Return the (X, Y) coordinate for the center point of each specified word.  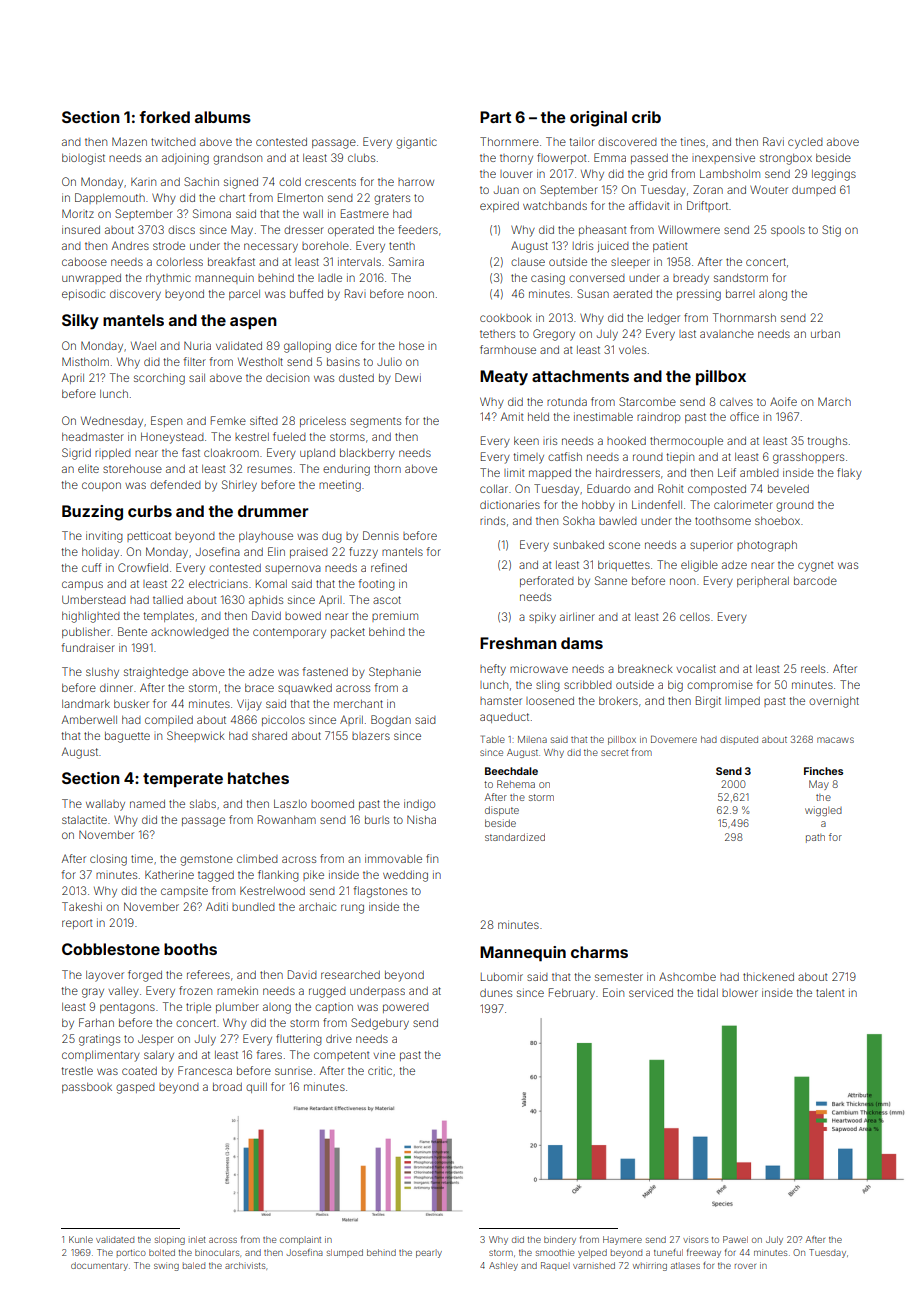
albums (223, 117)
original (598, 119)
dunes (496, 993)
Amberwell (89, 719)
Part (495, 117)
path (815, 838)
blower (740, 993)
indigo (419, 805)
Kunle (81, 1239)
